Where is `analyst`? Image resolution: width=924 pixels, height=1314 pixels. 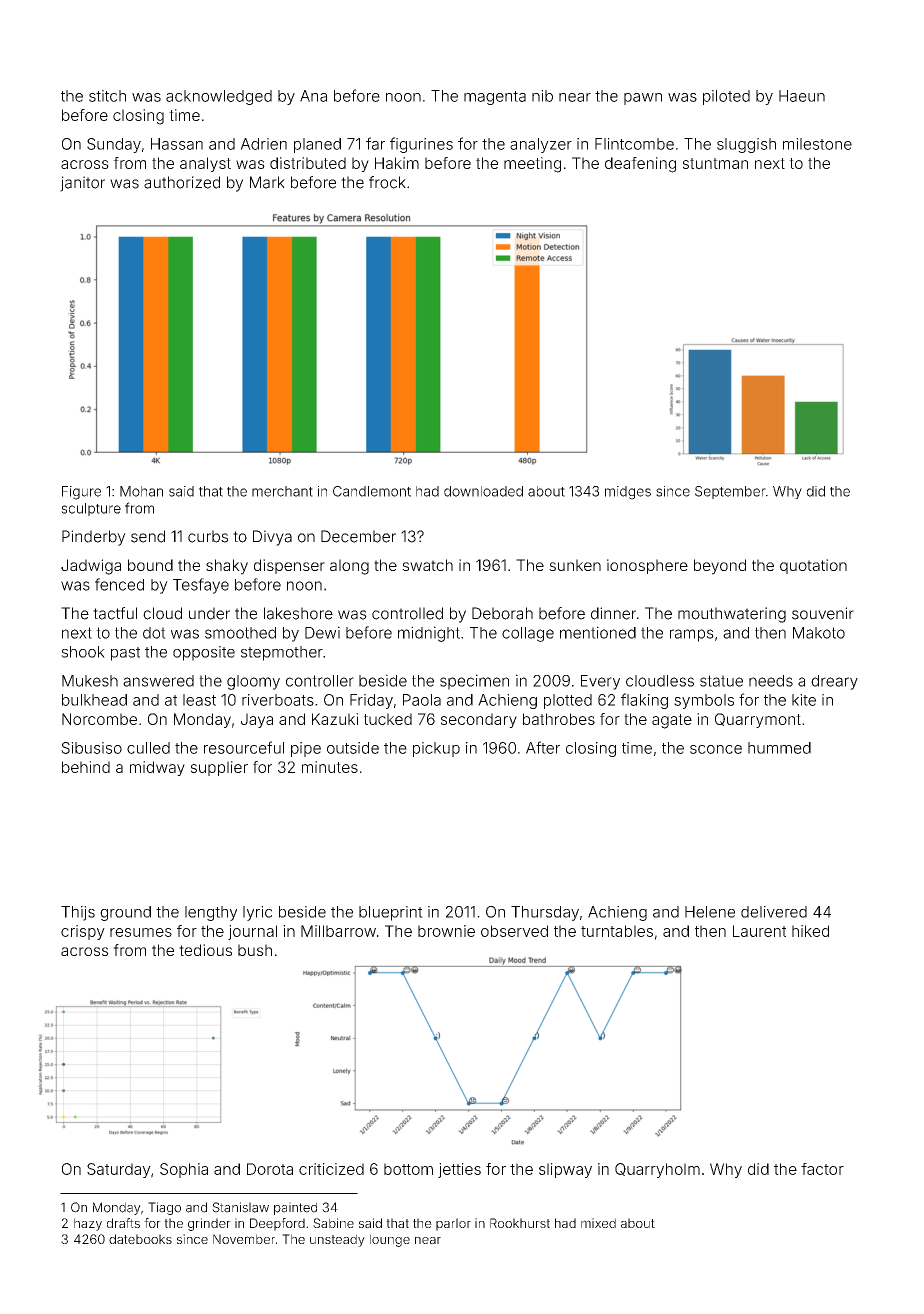 analyst is located at coordinates (205, 164).
